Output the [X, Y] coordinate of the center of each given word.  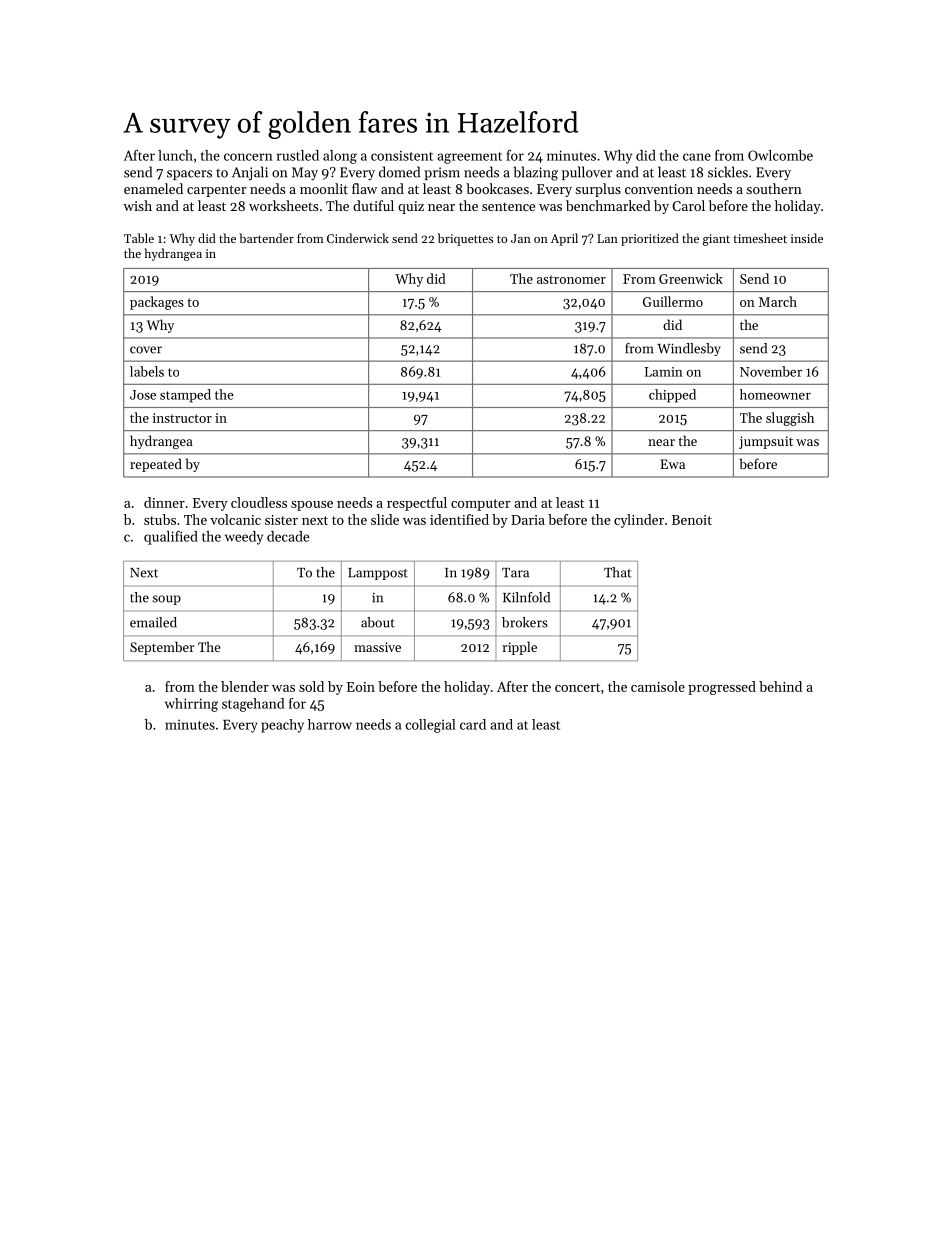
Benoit [692, 520]
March [778, 301]
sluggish [790, 419]
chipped [672, 396]
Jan [521, 238]
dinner [164, 502]
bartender [266, 238]
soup [166, 600]
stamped [185, 396]
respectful [417, 504]
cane [697, 157]
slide [385, 519]
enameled [153, 188]
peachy [282, 726]
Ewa [672, 464]
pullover [587, 173]
